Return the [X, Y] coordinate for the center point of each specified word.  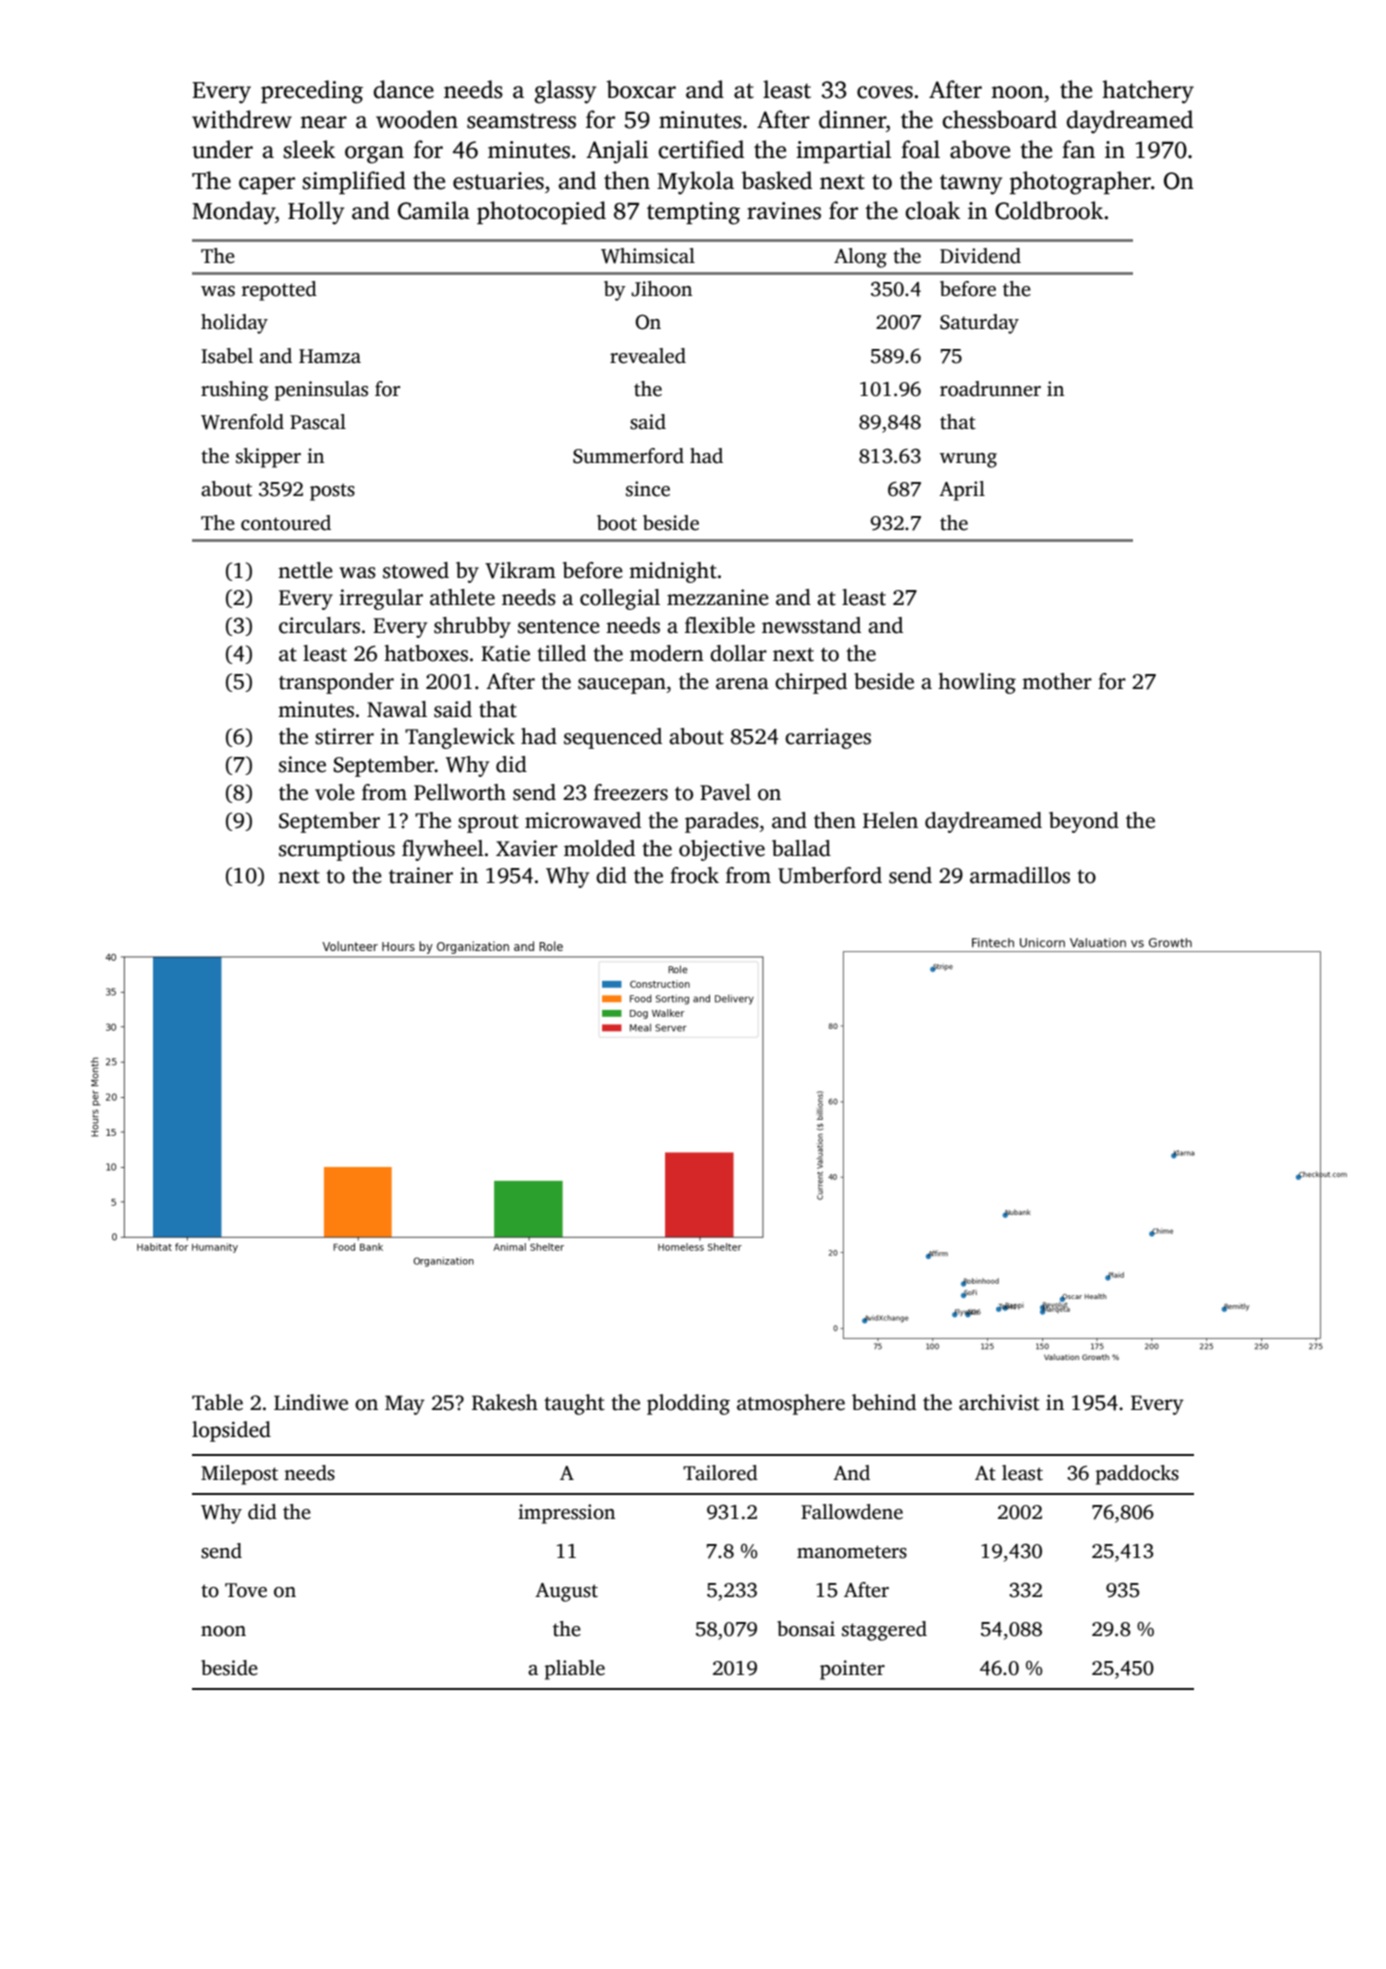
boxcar [641, 89]
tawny [971, 184]
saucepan [622, 686]
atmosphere [791, 1404]
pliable [575, 1670]
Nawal [397, 709]
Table [217, 1402]
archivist [999, 1402]
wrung [968, 460]
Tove [246, 1590]
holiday [234, 324]
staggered [884, 1631]
